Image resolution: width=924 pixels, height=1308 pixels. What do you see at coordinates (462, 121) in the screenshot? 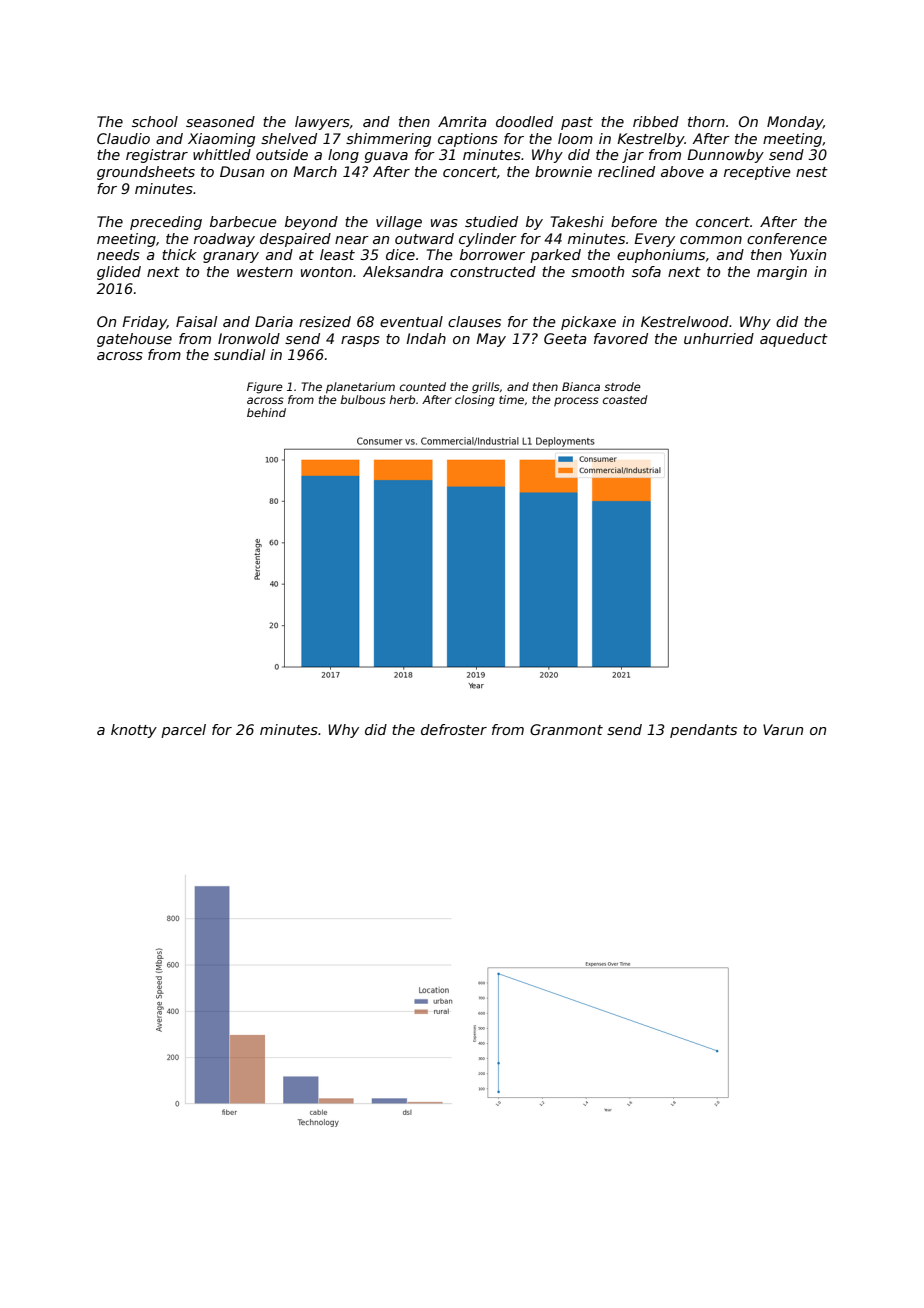
I see `Amrita` at bounding box center [462, 121].
